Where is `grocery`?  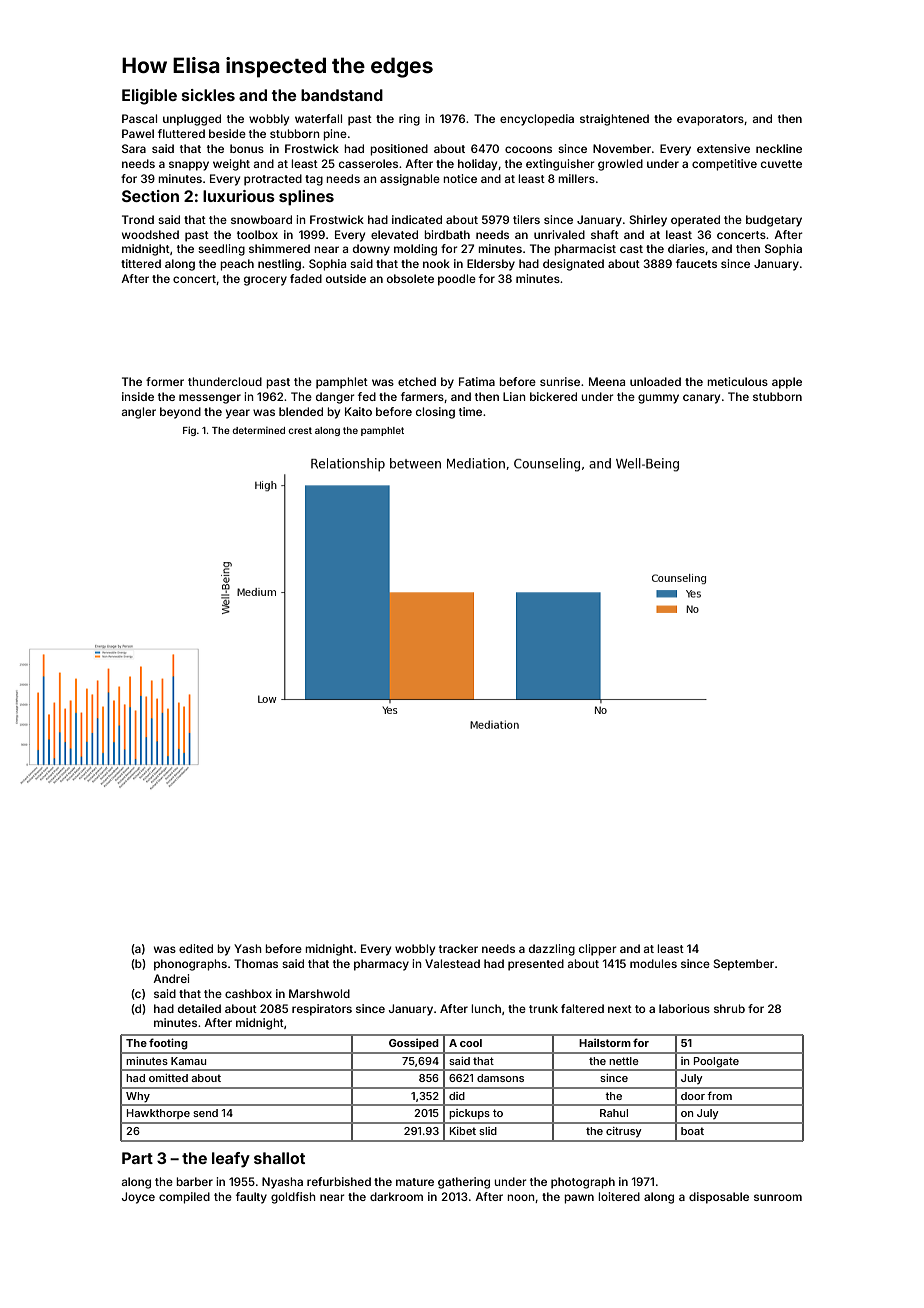 grocery is located at coordinates (265, 281).
